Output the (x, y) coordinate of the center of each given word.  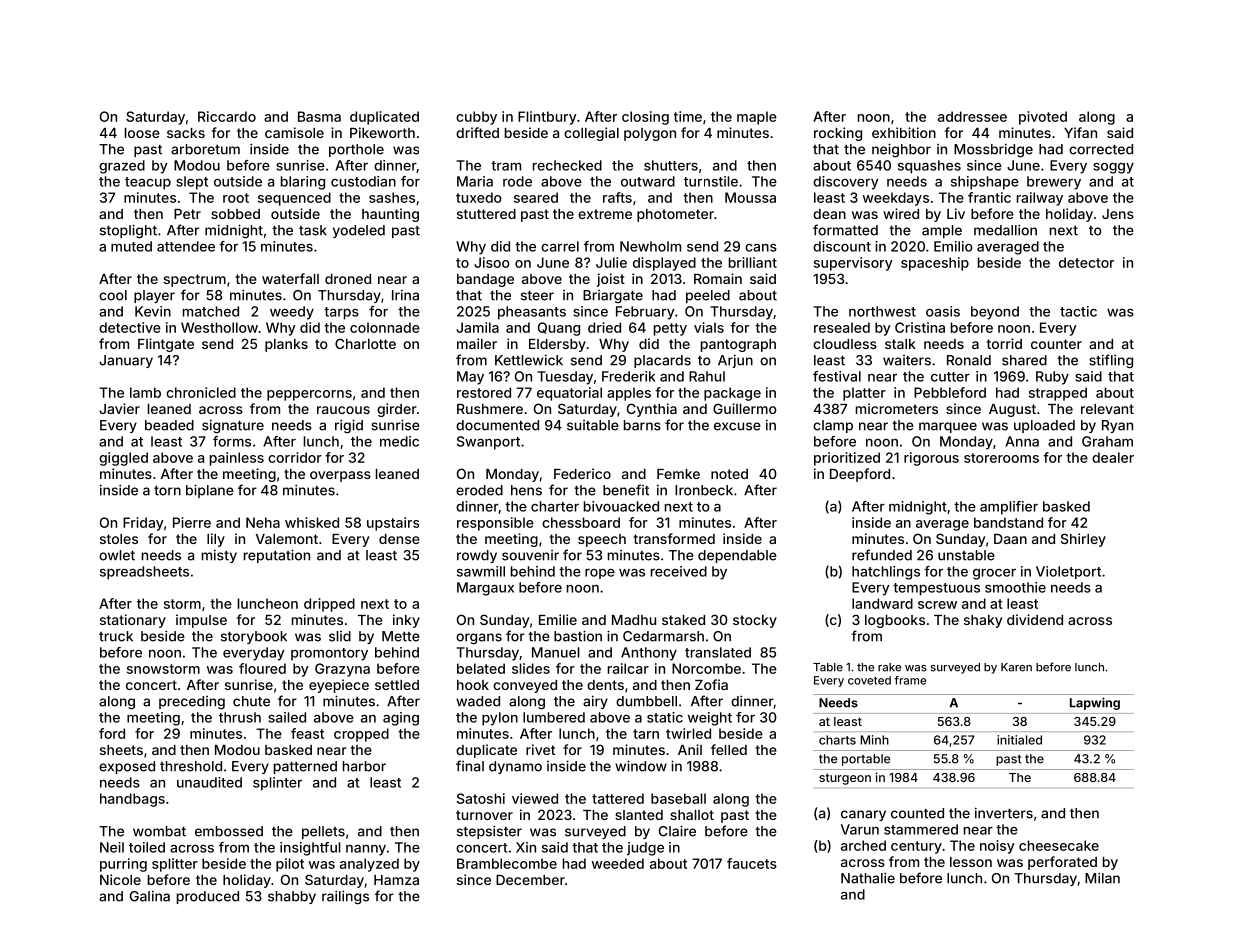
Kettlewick (529, 360)
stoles (119, 539)
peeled (708, 296)
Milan (1102, 878)
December (530, 880)
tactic (1078, 311)
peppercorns (309, 395)
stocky (755, 621)
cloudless (845, 344)
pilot (290, 865)
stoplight (128, 231)
